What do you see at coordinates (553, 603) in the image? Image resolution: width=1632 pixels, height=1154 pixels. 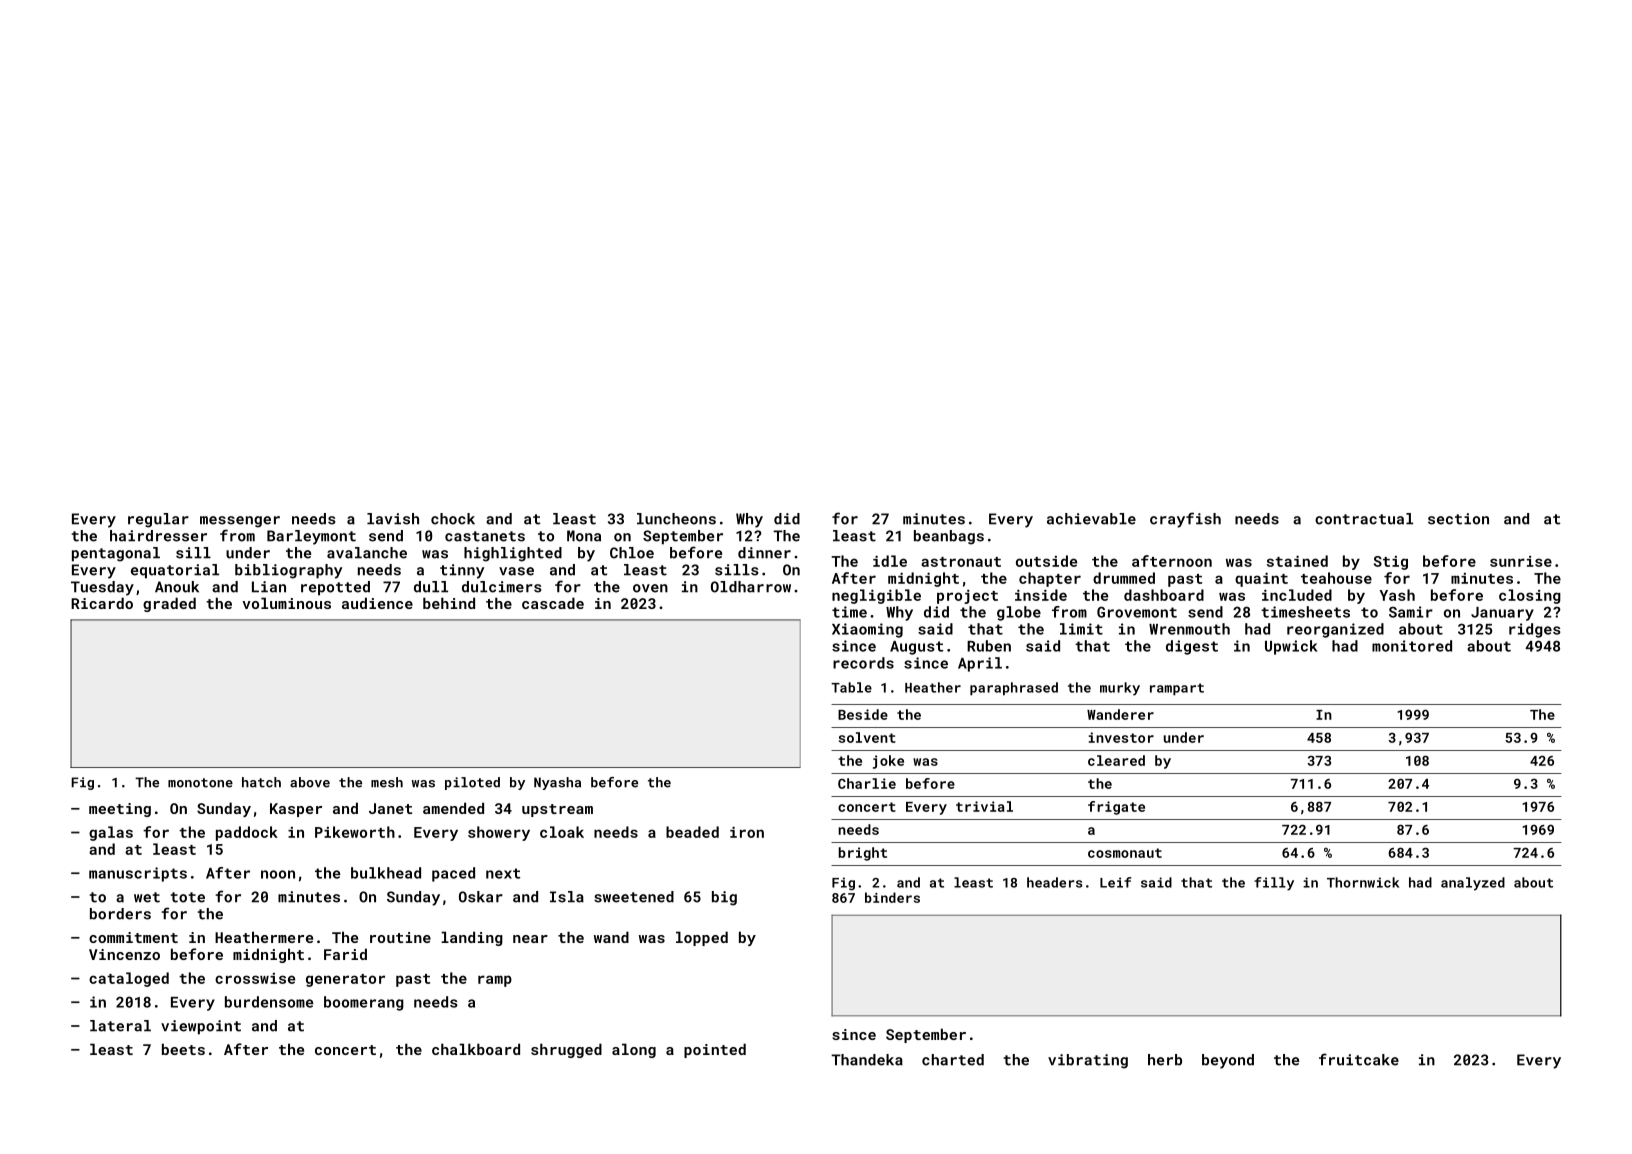 I see `cascade` at bounding box center [553, 603].
